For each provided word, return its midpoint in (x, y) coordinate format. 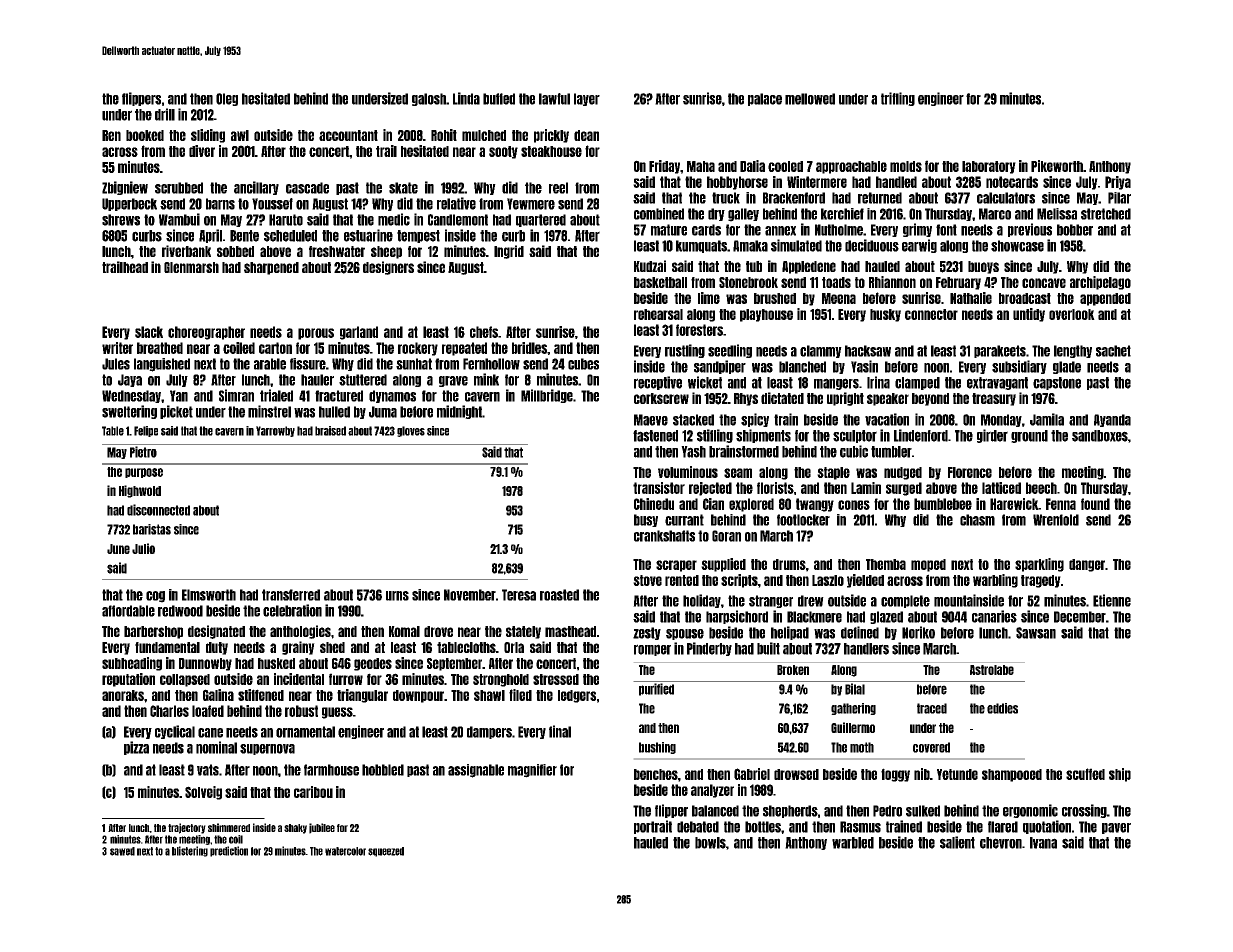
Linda (466, 98)
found (1095, 504)
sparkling (1039, 565)
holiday (702, 601)
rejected (710, 489)
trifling (898, 99)
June (118, 549)
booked (145, 135)
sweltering (129, 412)
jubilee (322, 828)
